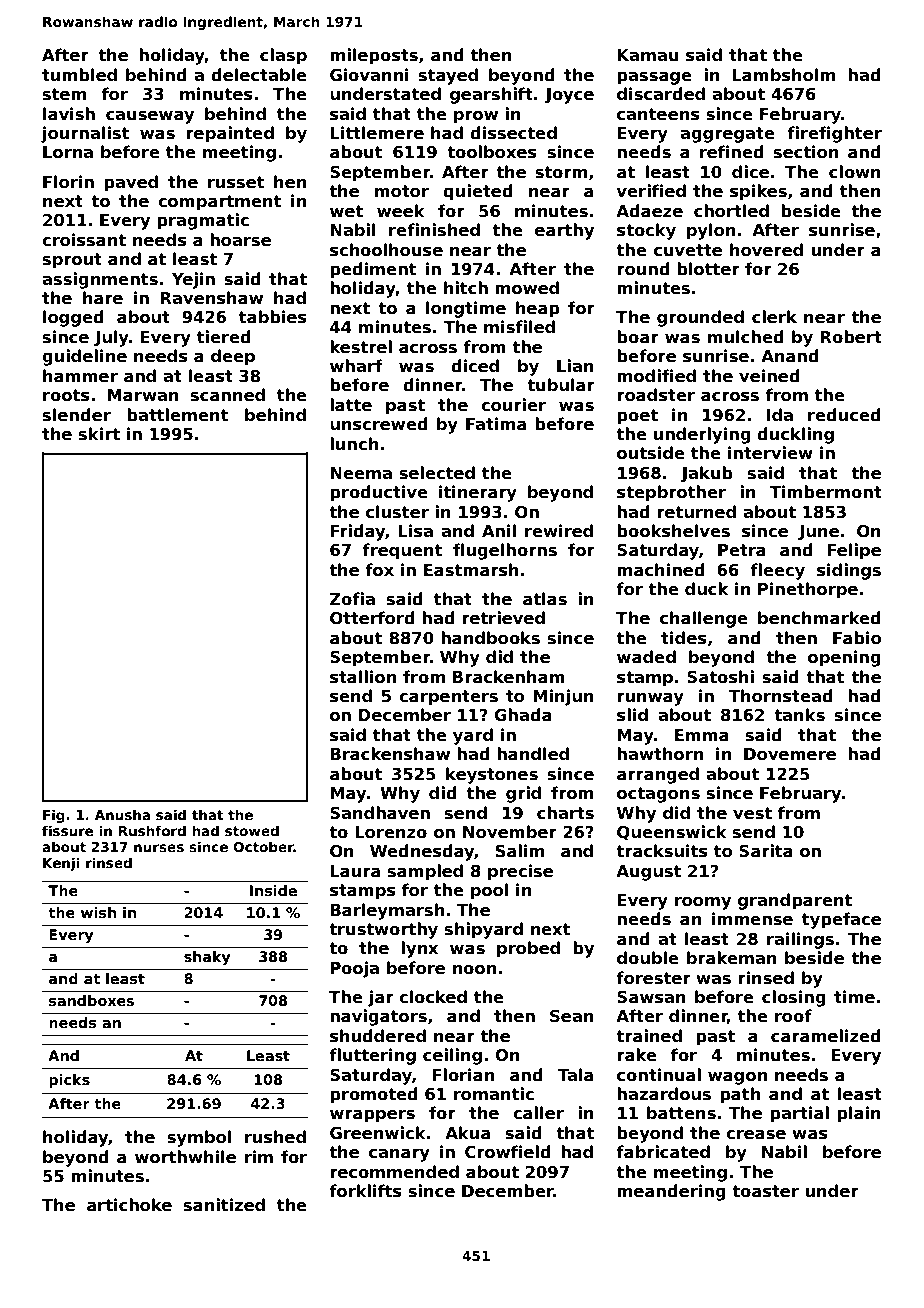  Describe the element at coordinates (203, 221) in the page. I see `pragmatic` at that location.
